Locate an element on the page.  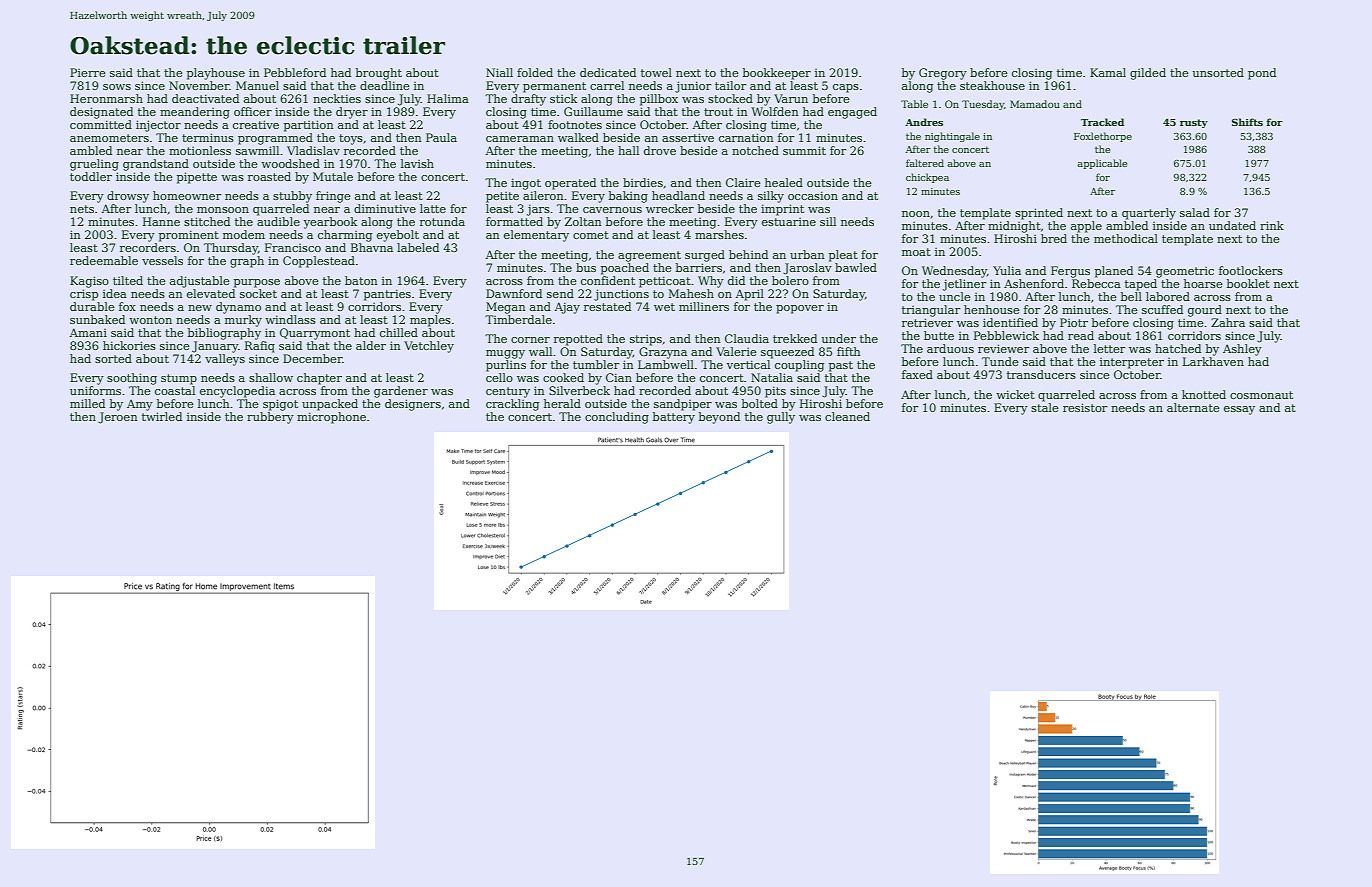
murky is located at coordinates (243, 321).
